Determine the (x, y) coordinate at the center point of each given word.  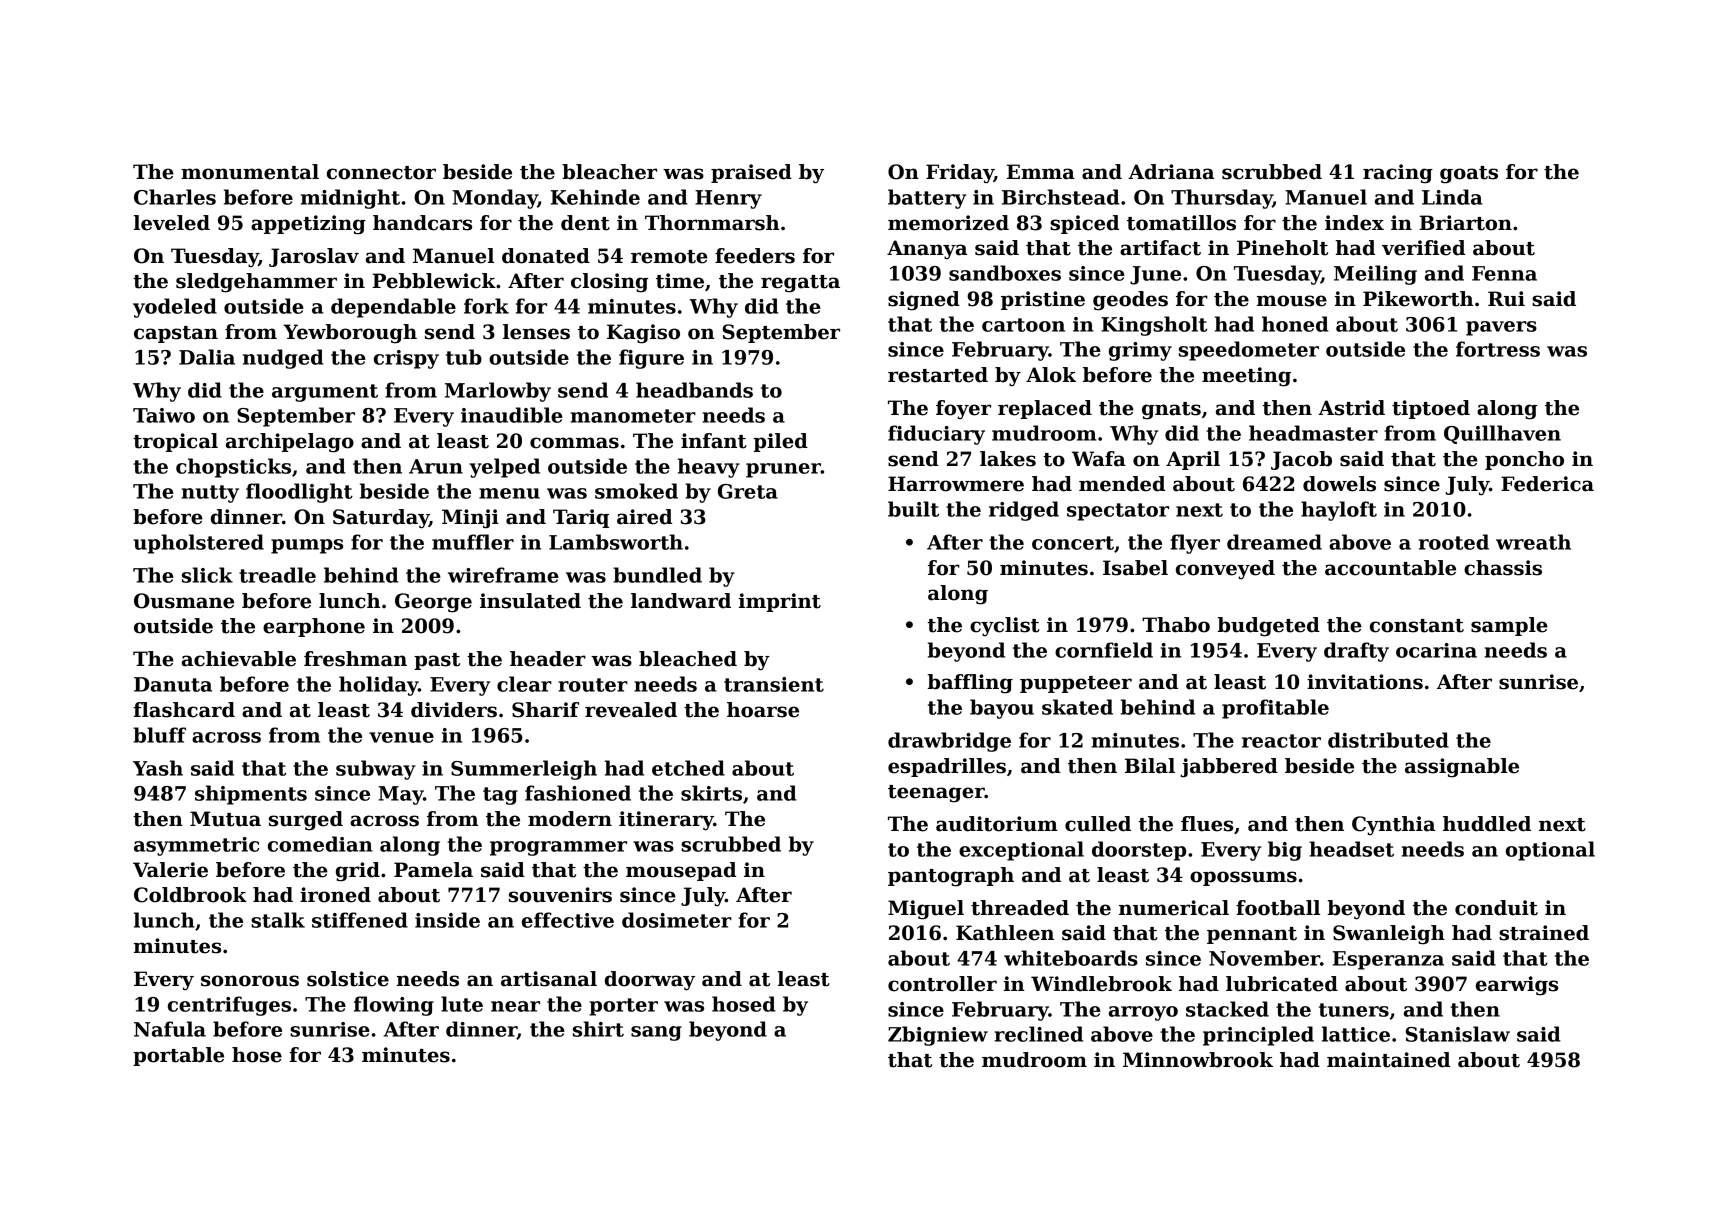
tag (500, 796)
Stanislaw (1458, 1034)
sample (1509, 626)
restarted (938, 375)
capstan (176, 334)
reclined (1038, 1034)
